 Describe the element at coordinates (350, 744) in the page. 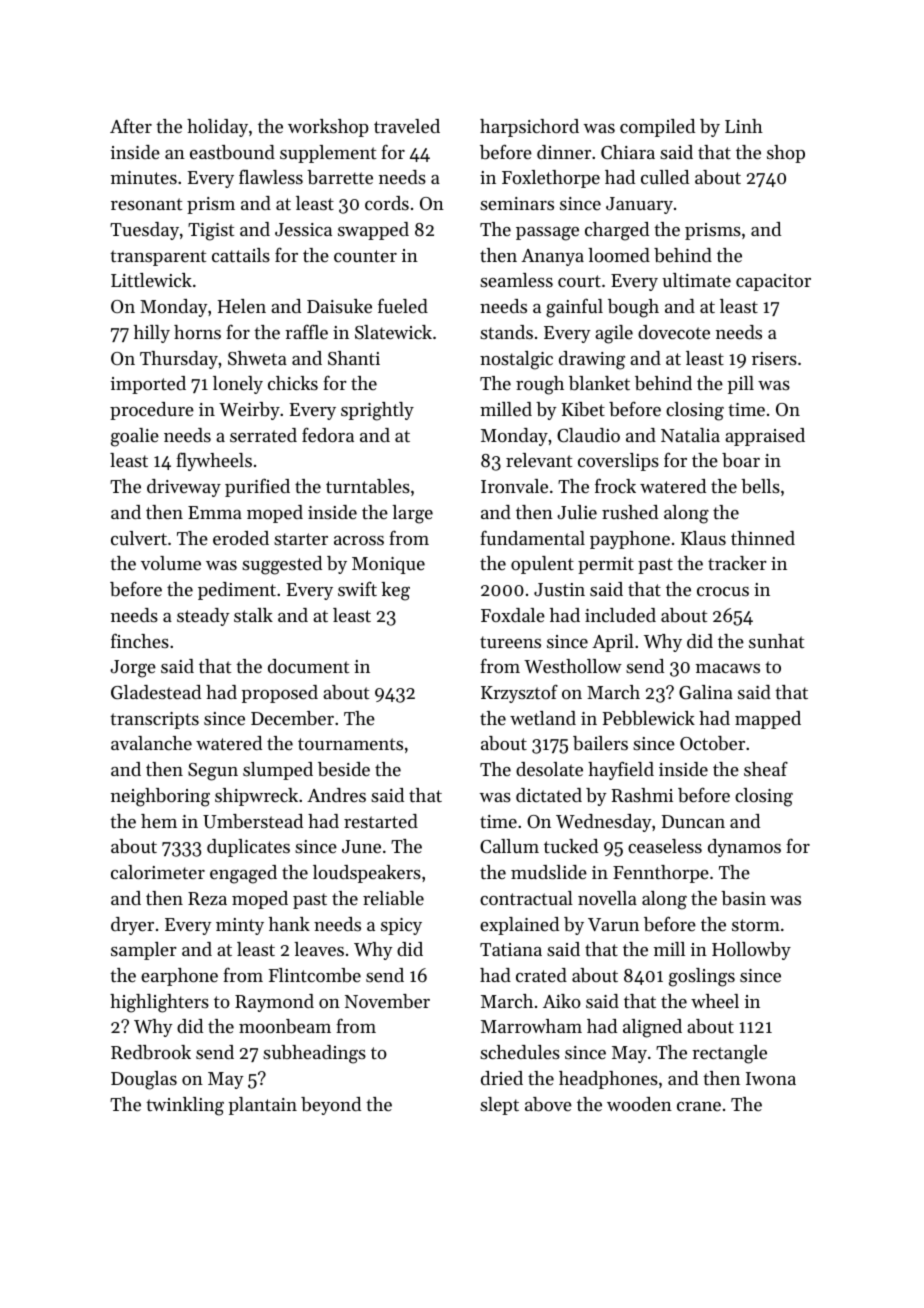

I see `tournaments` at that location.
